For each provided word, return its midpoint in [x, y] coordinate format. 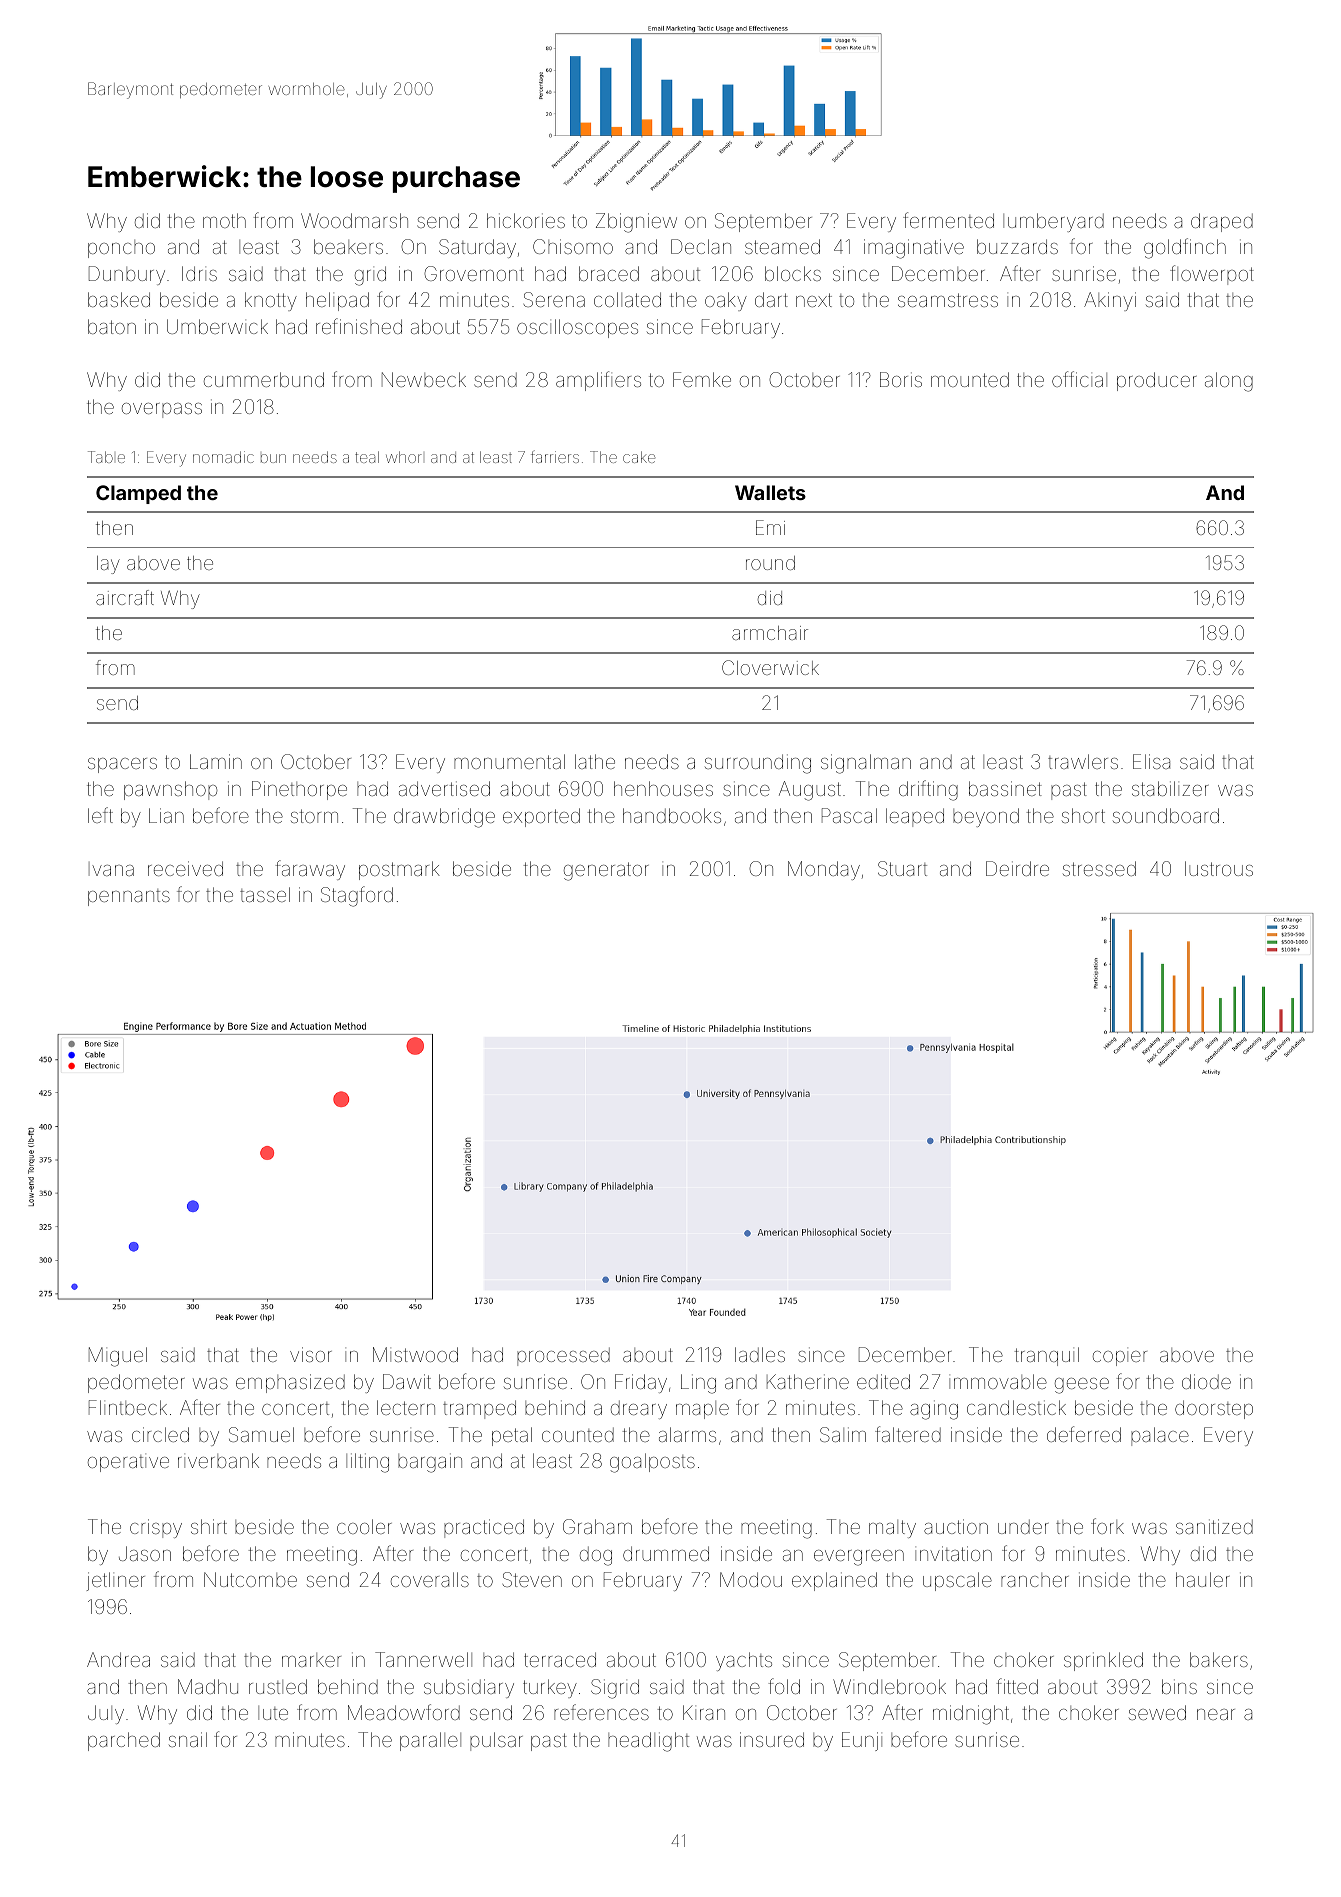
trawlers [1083, 761]
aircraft [125, 597]
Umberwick [217, 326]
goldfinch [1185, 248]
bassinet [1005, 788]
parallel [430, 1741]
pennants [129, 897]
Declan [701, 246]
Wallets [770, 492]
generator [606, 871]
